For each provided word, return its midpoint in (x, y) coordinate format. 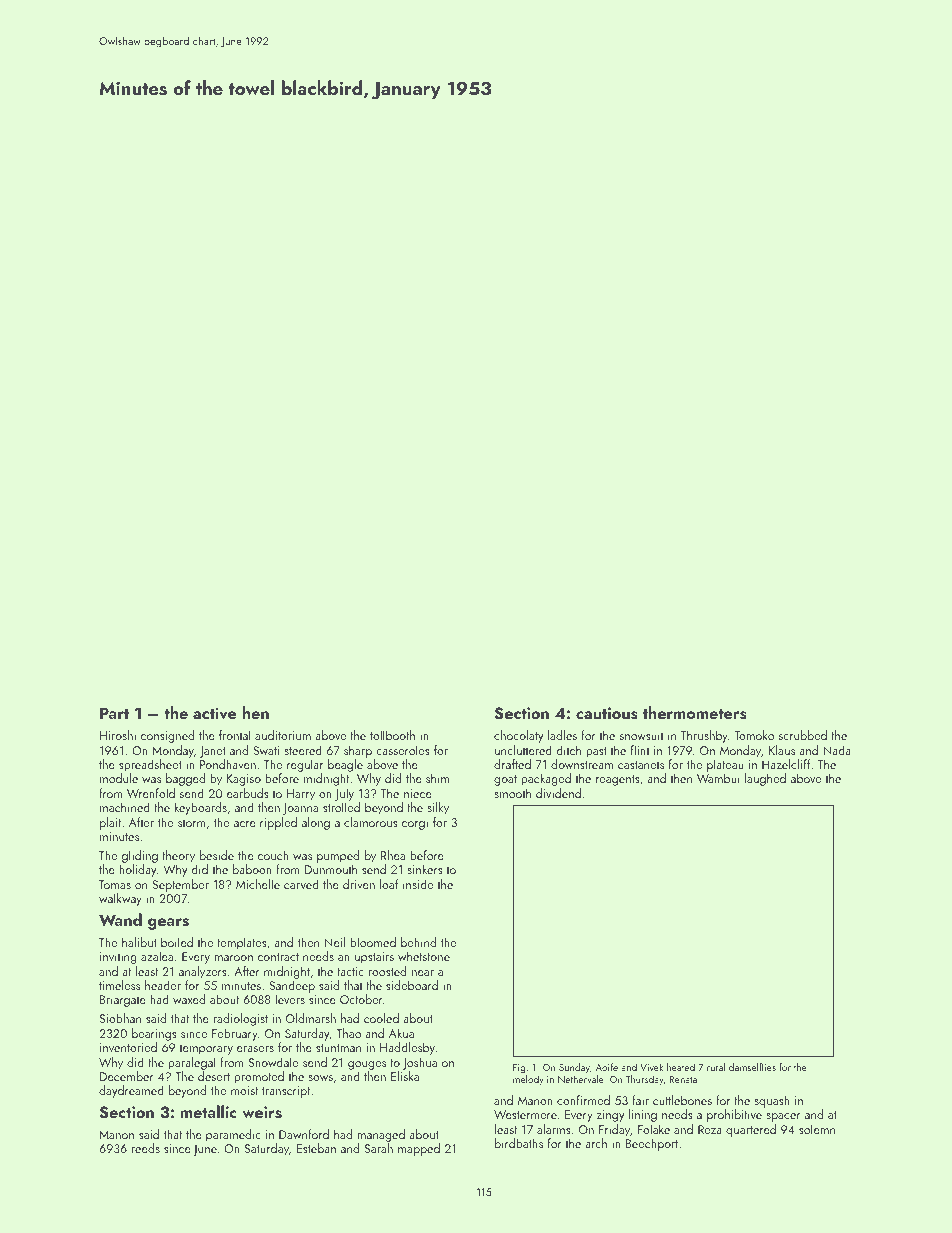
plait (110, 823)
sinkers (425, 869)
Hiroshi (118, 735)
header (163, 985)
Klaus (782, 750)
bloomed (373, 942)
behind (418, 942)
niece (418, 793)
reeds (146, 1148)
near (423, 973)
